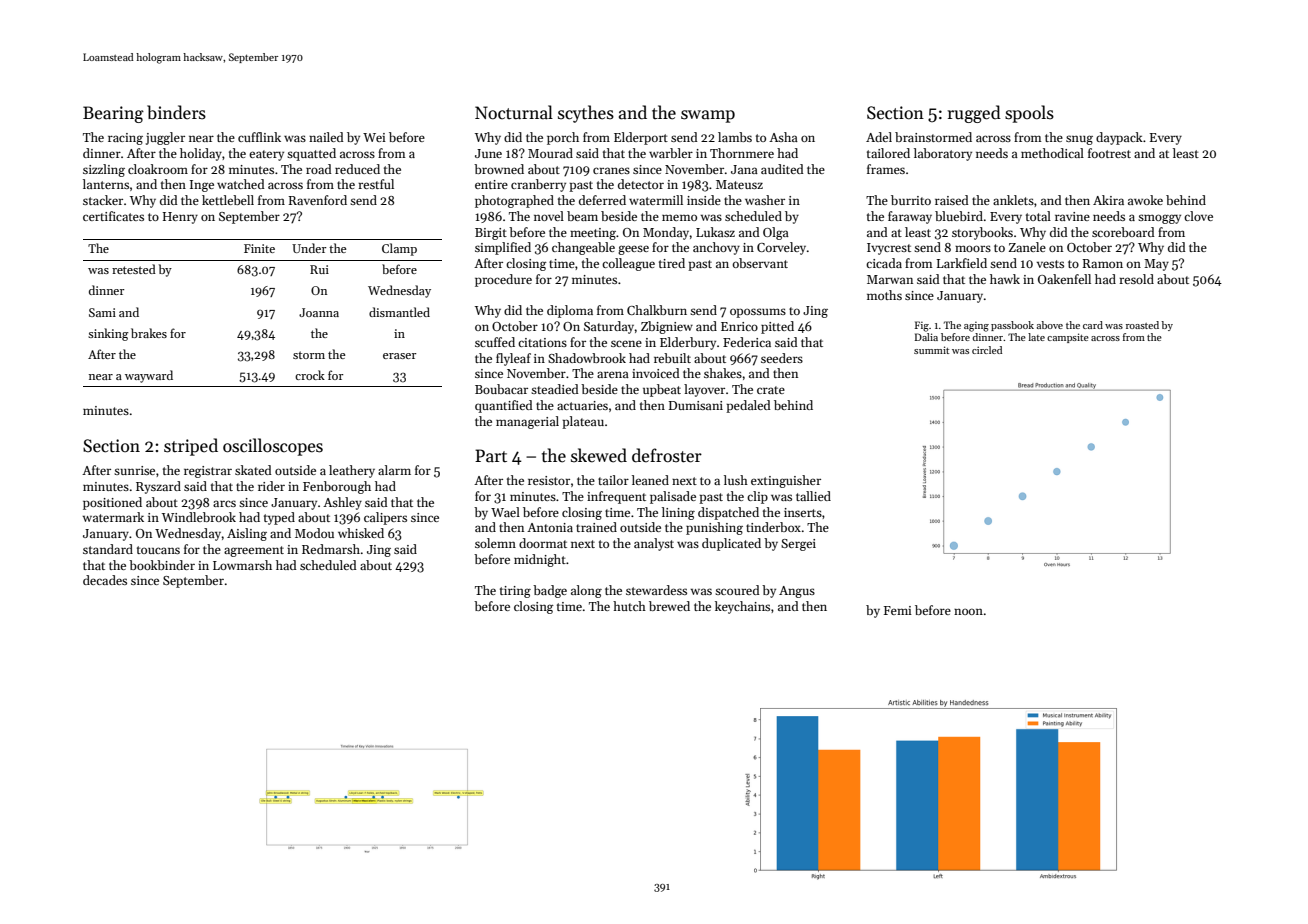 This page has height=924, width=1308. What do you see at coordinates (803, 512) in the page?
I see `inserts` at bounding box center [803, 512].
